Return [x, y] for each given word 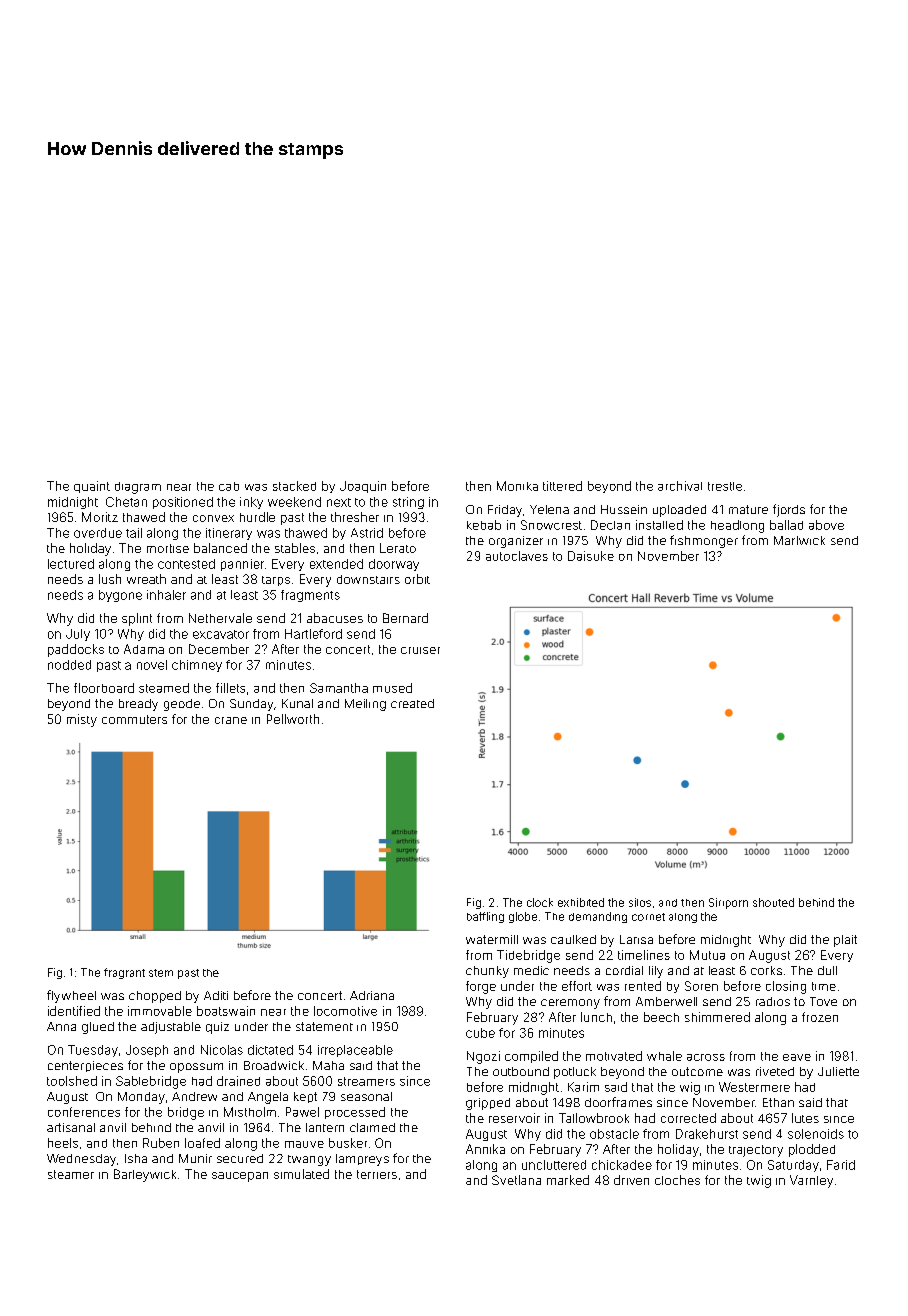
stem [161, 973]
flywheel [71, 996]
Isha [136, 1158]
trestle [725, 486]
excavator [221, 634]
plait [845, 941]
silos [640, 902]
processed [355, 1113]
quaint [92, 487]
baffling [485, 917]
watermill [492, 939]
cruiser [420, 650]
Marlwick [799, 540]
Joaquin [363, 487]
